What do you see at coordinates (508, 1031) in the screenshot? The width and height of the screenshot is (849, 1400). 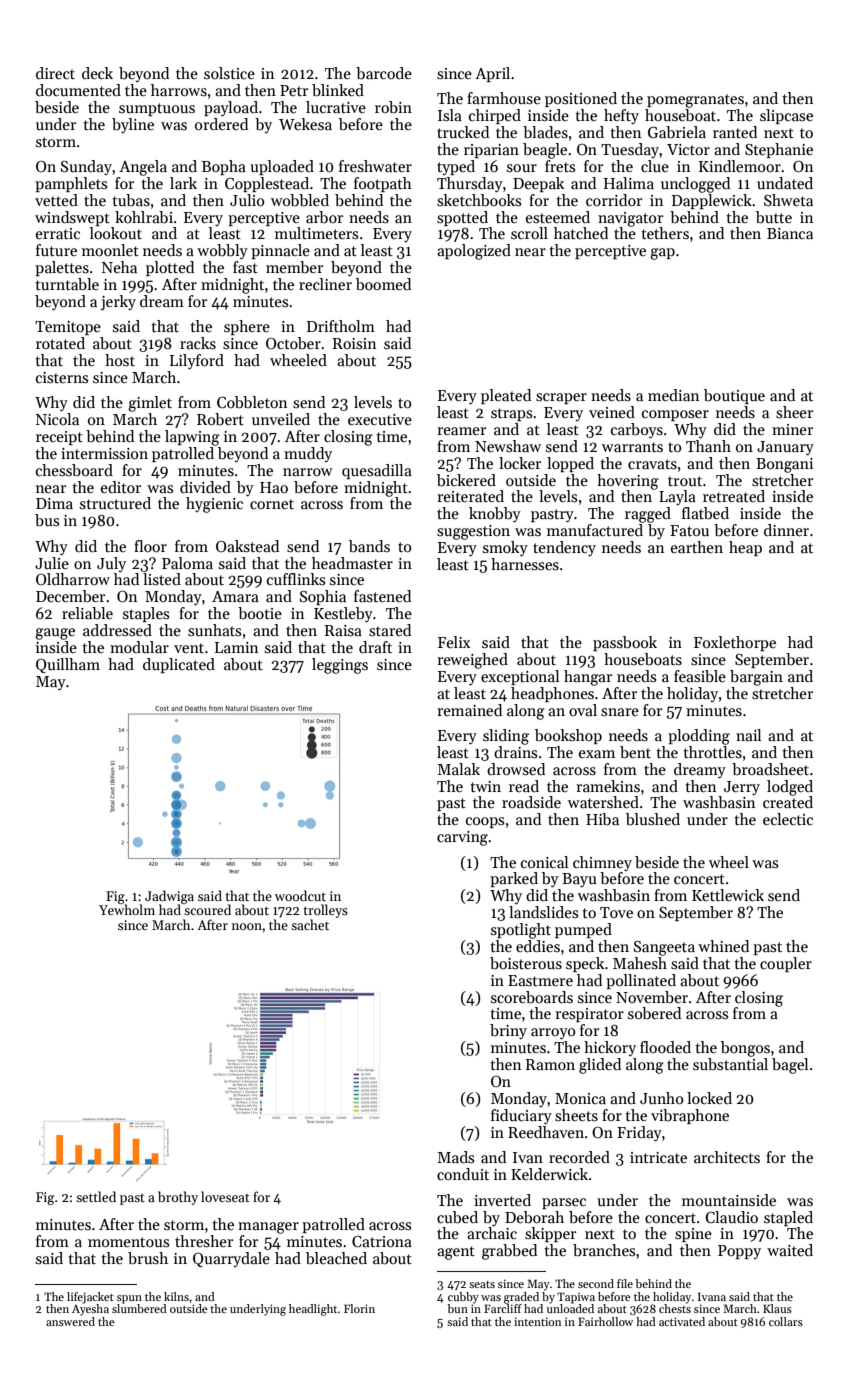 I see `briny` at bounding box center [508, 1031].
